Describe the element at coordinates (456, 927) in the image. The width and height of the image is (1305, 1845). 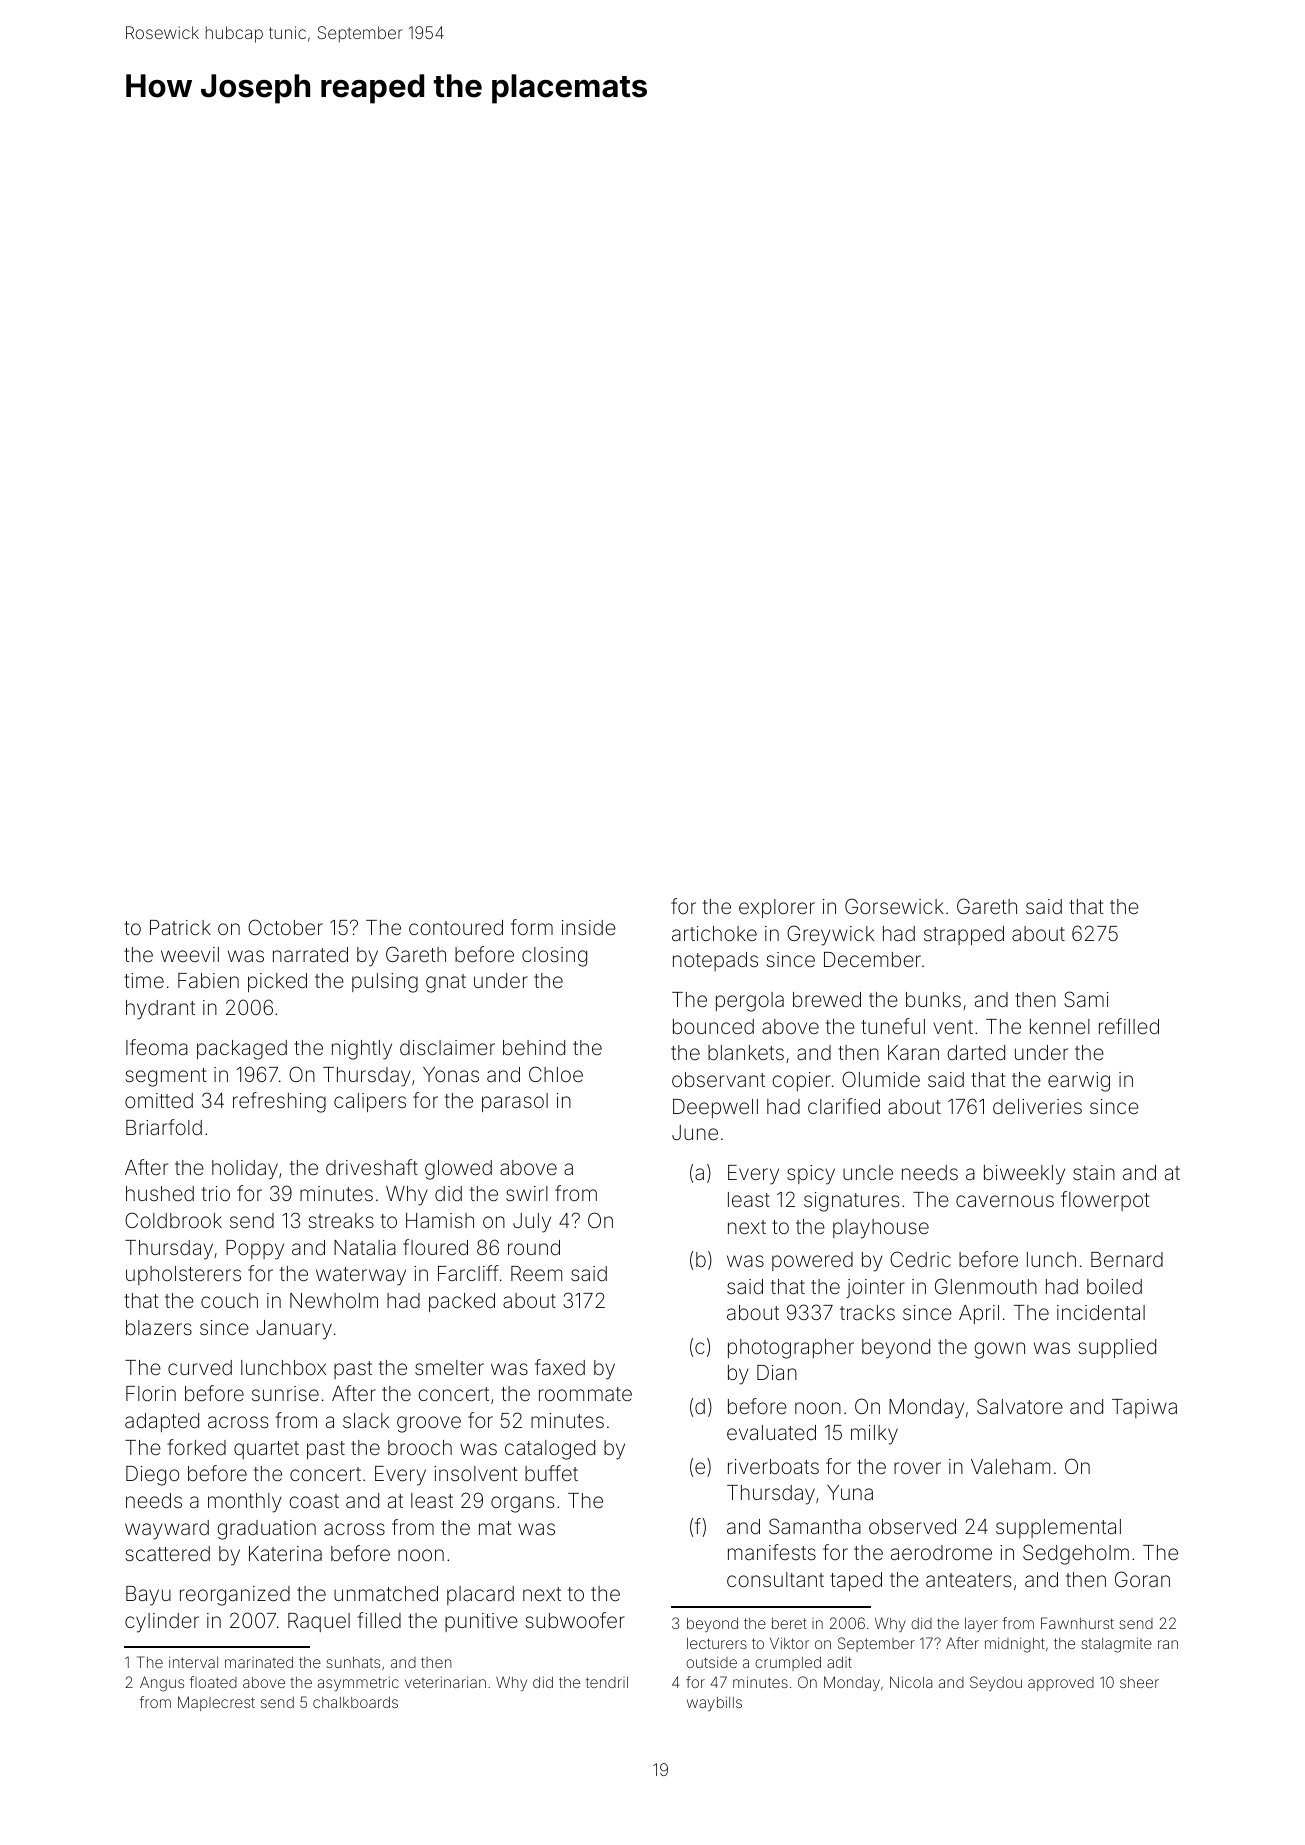
I see `contoured` at that location.
